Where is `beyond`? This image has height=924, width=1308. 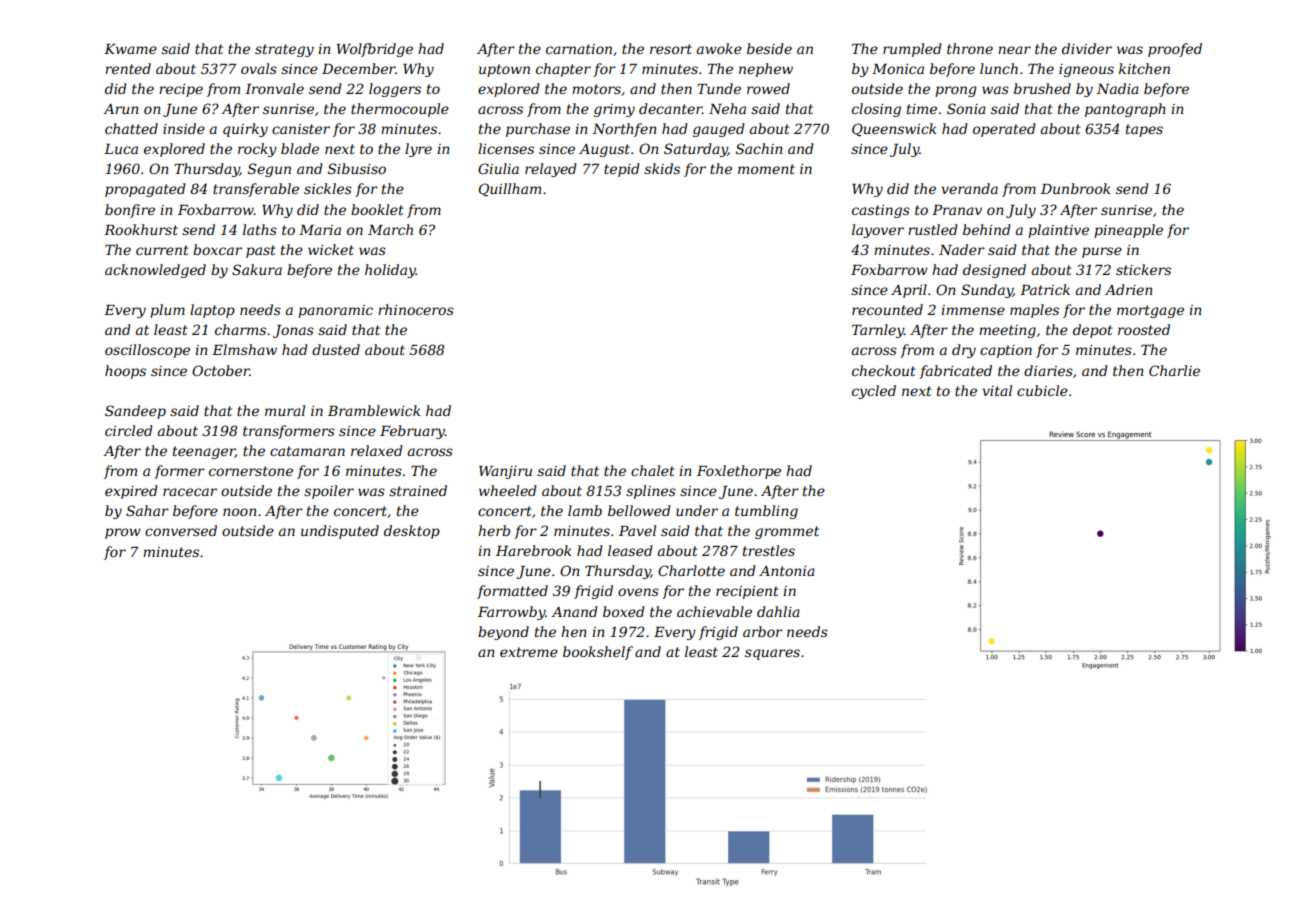
beyond is located at coordinates (503, 633).
